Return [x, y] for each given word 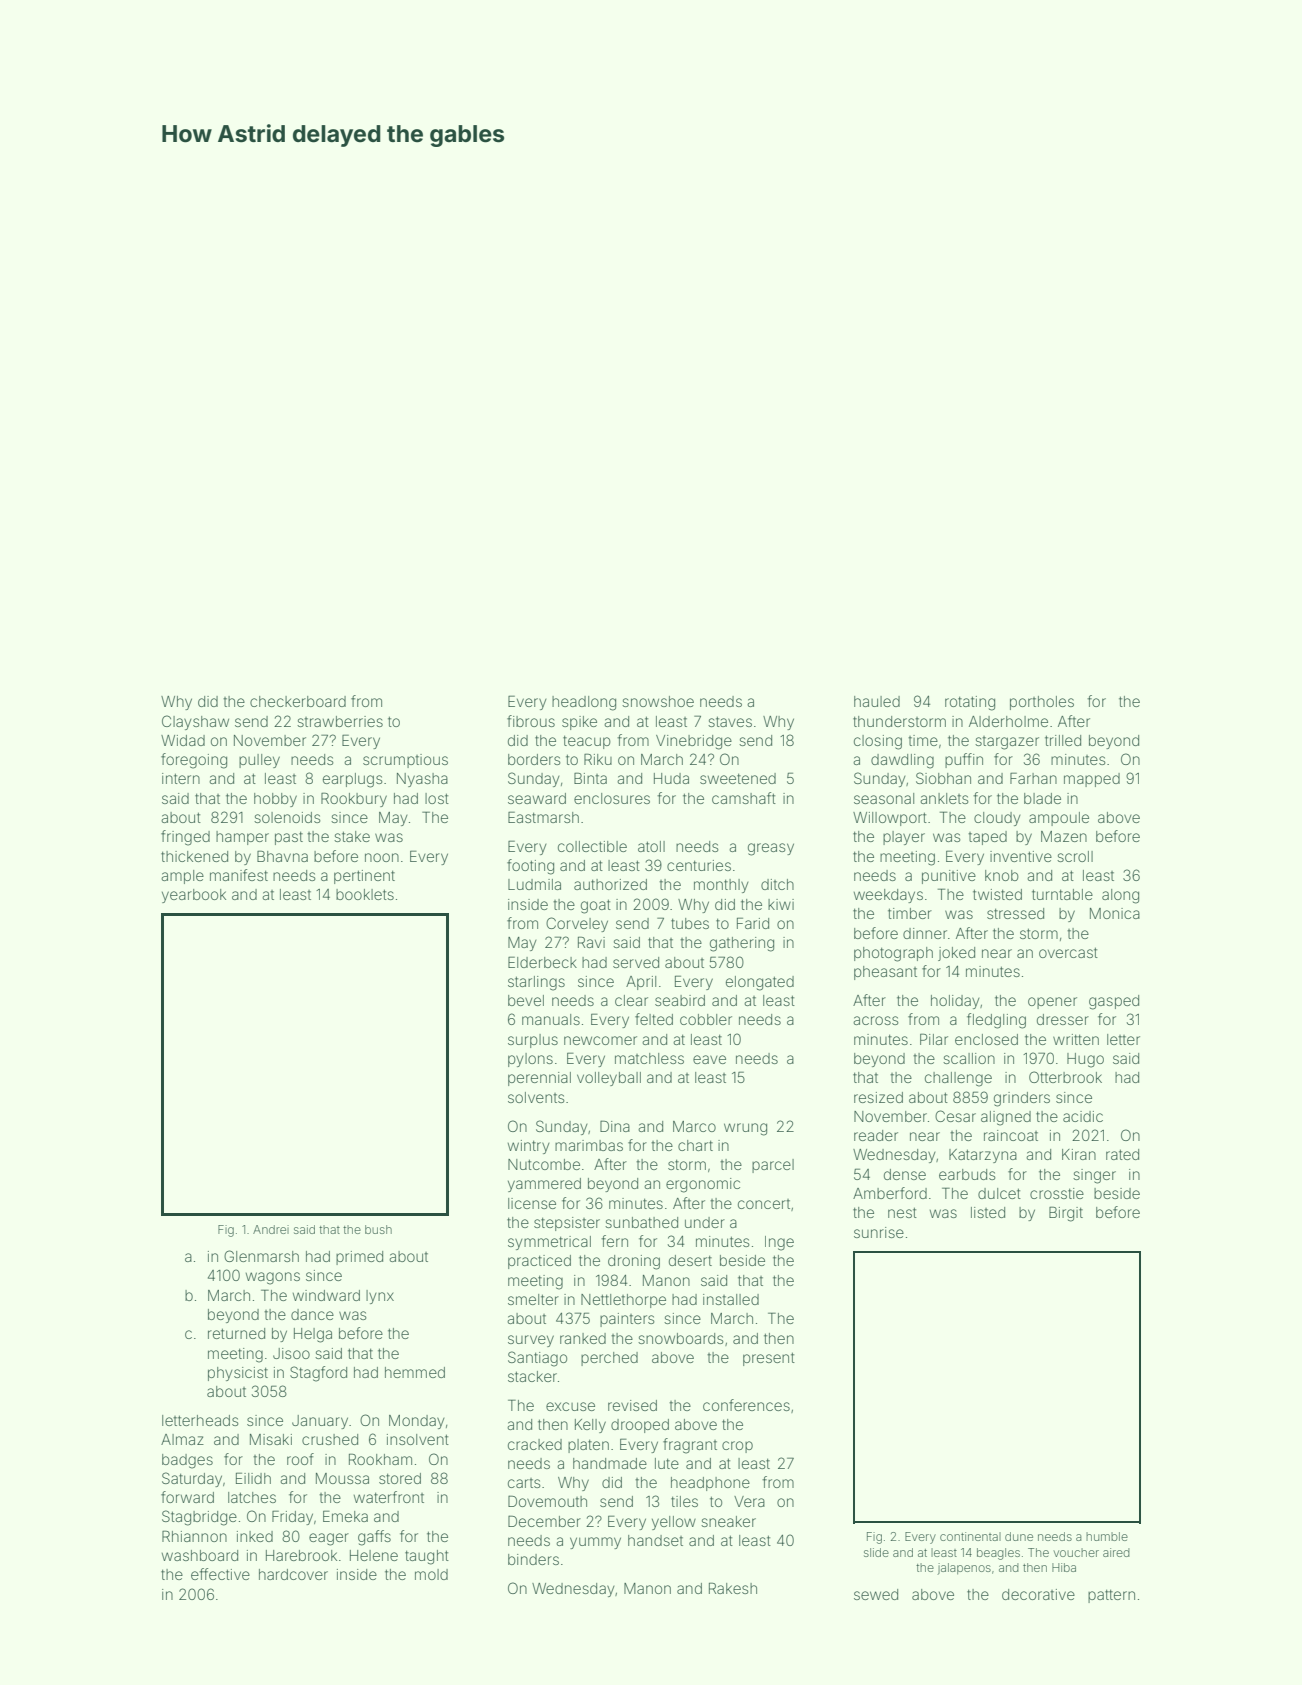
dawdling [902, 761]
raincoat [1011, 1135]
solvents [536, 1097]
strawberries [340, 721]
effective [220, 1574]
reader [876, 1135]
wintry [529, 1147]
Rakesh [733, 1588]
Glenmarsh [261, 1256]
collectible [592, 846]
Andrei [271, 1229]
